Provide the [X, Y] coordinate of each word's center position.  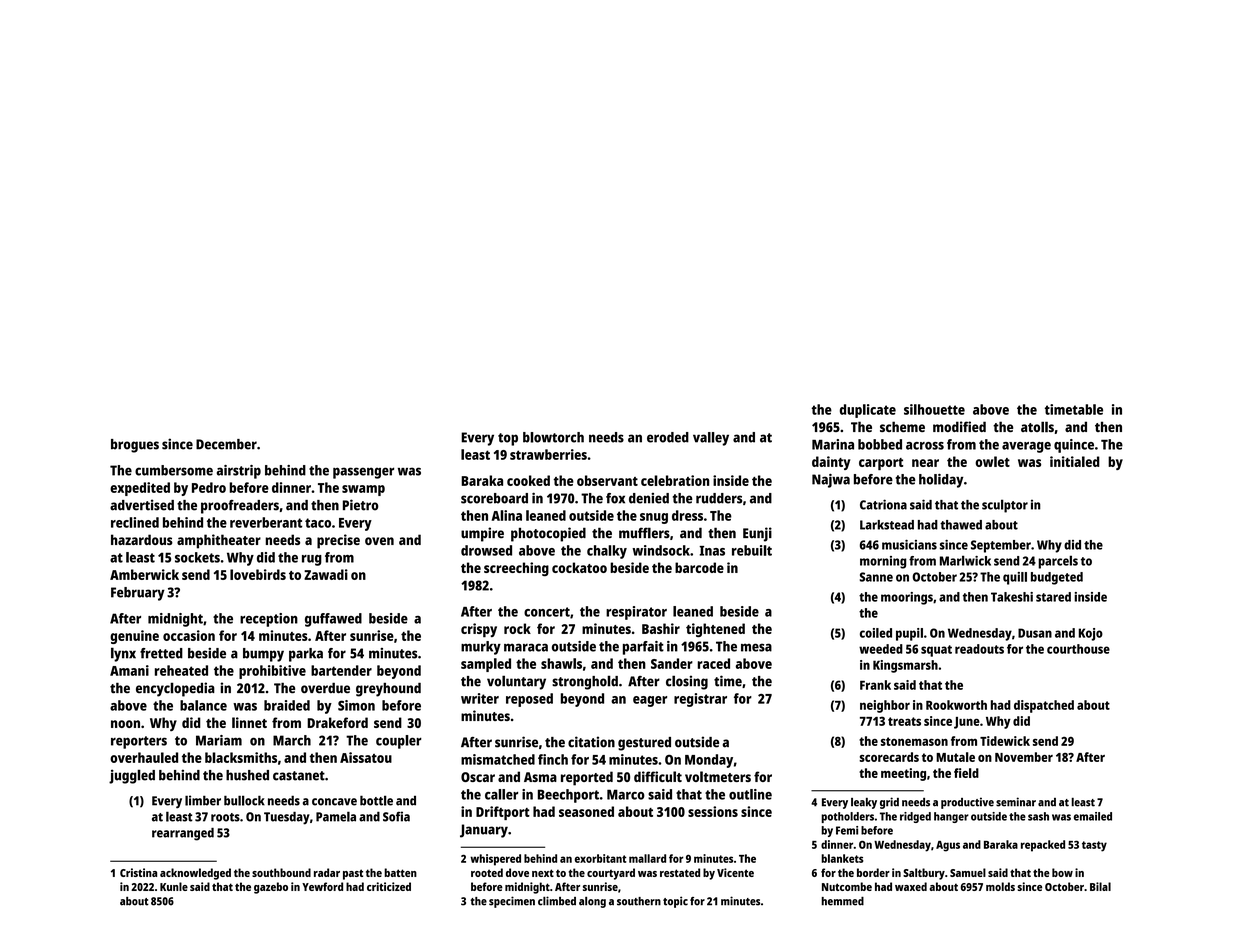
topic [675, 902]
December [226, 444]
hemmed [842, 901]
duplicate [868, 411]
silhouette [934, 409]
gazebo [271, 888]
